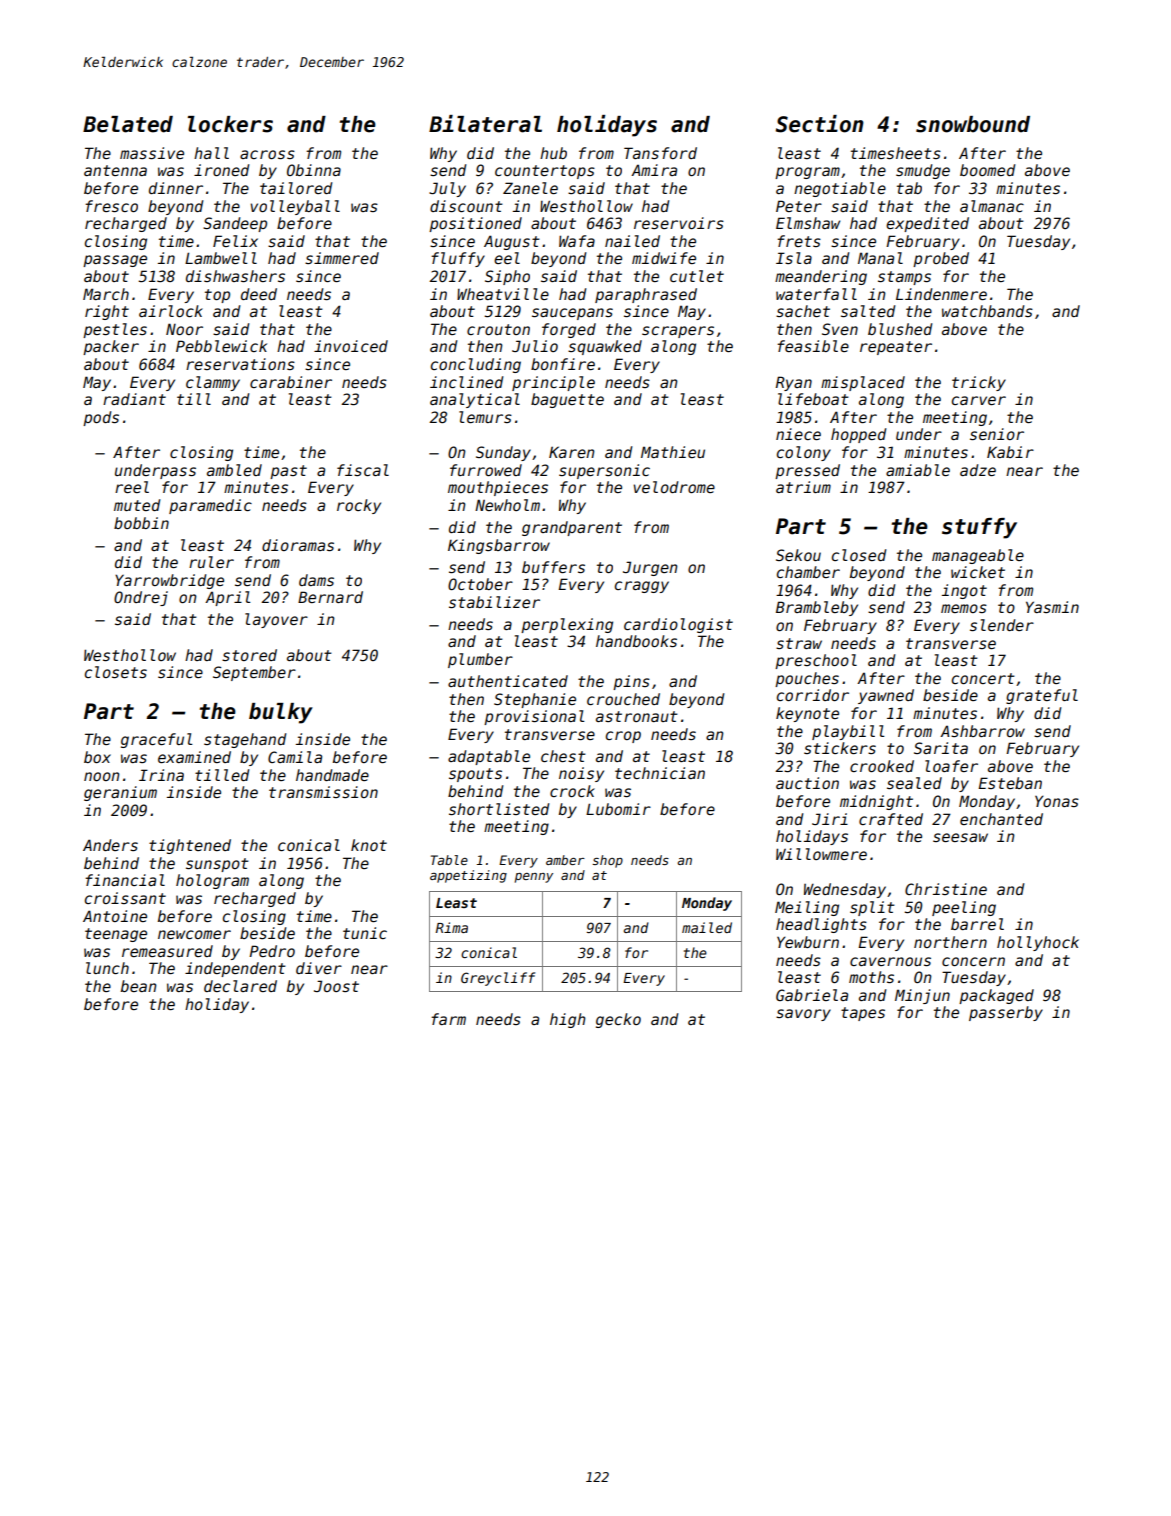 Image resolution: width=1171 pixels, height=1516 pixels. Describe the element at coordinates (973, 124) in the page. I see `snowbound` at that location.
